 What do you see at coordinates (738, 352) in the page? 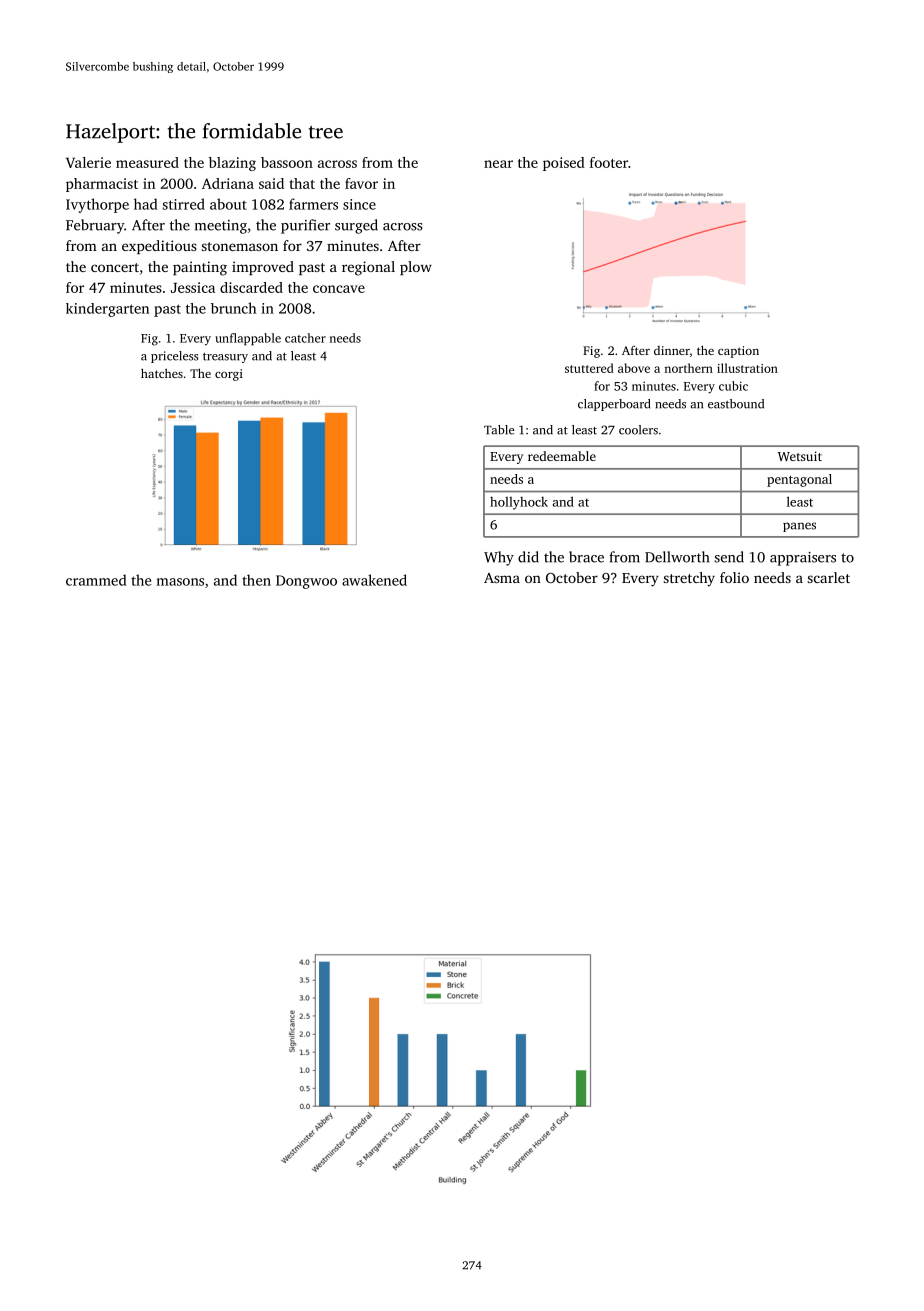
I see `caption` at bounding box center [738, 352].
